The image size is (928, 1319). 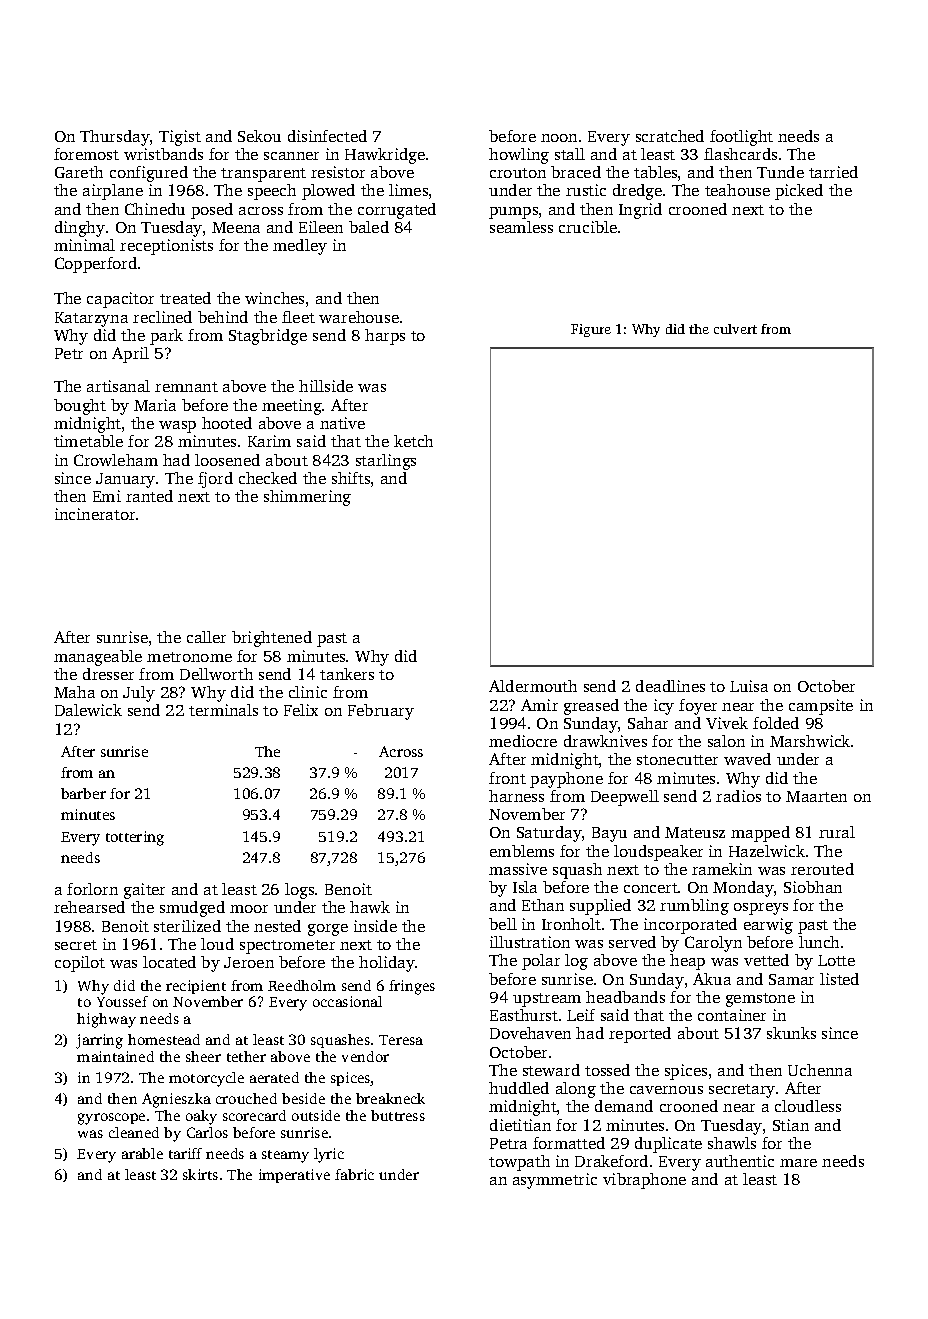 What do you see at coordinates (300, 247) in the page?
I see `medley` at bounding box center [300, 247].
